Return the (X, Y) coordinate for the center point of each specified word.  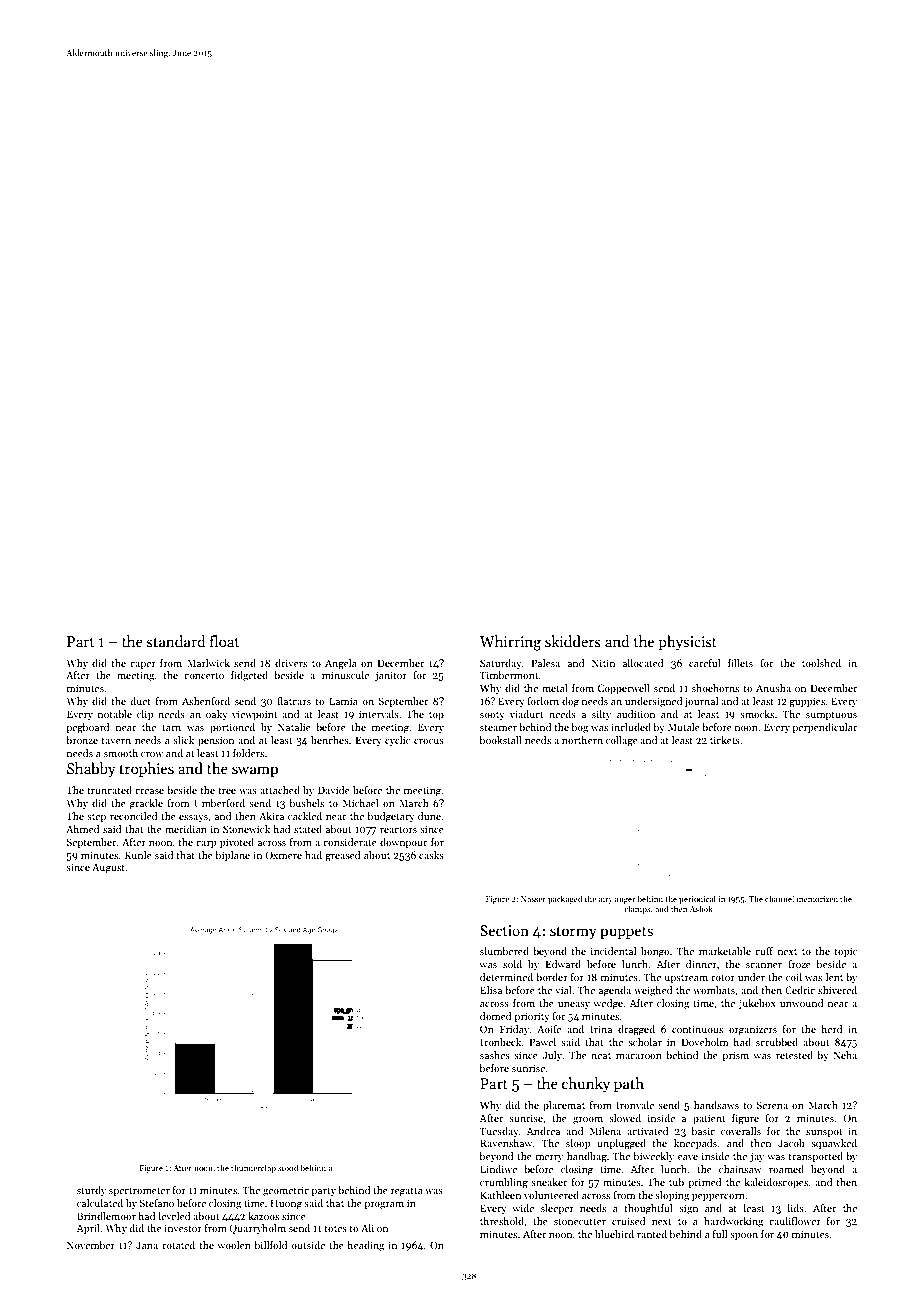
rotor (723, 978)
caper (143, 665)
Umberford (219, 803)
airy (606, 900)
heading (366, 1246)
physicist (687, 642)
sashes (495, 1055)
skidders (573, 641)
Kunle (138, 855)
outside (308, 1245)
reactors (398, 830)
